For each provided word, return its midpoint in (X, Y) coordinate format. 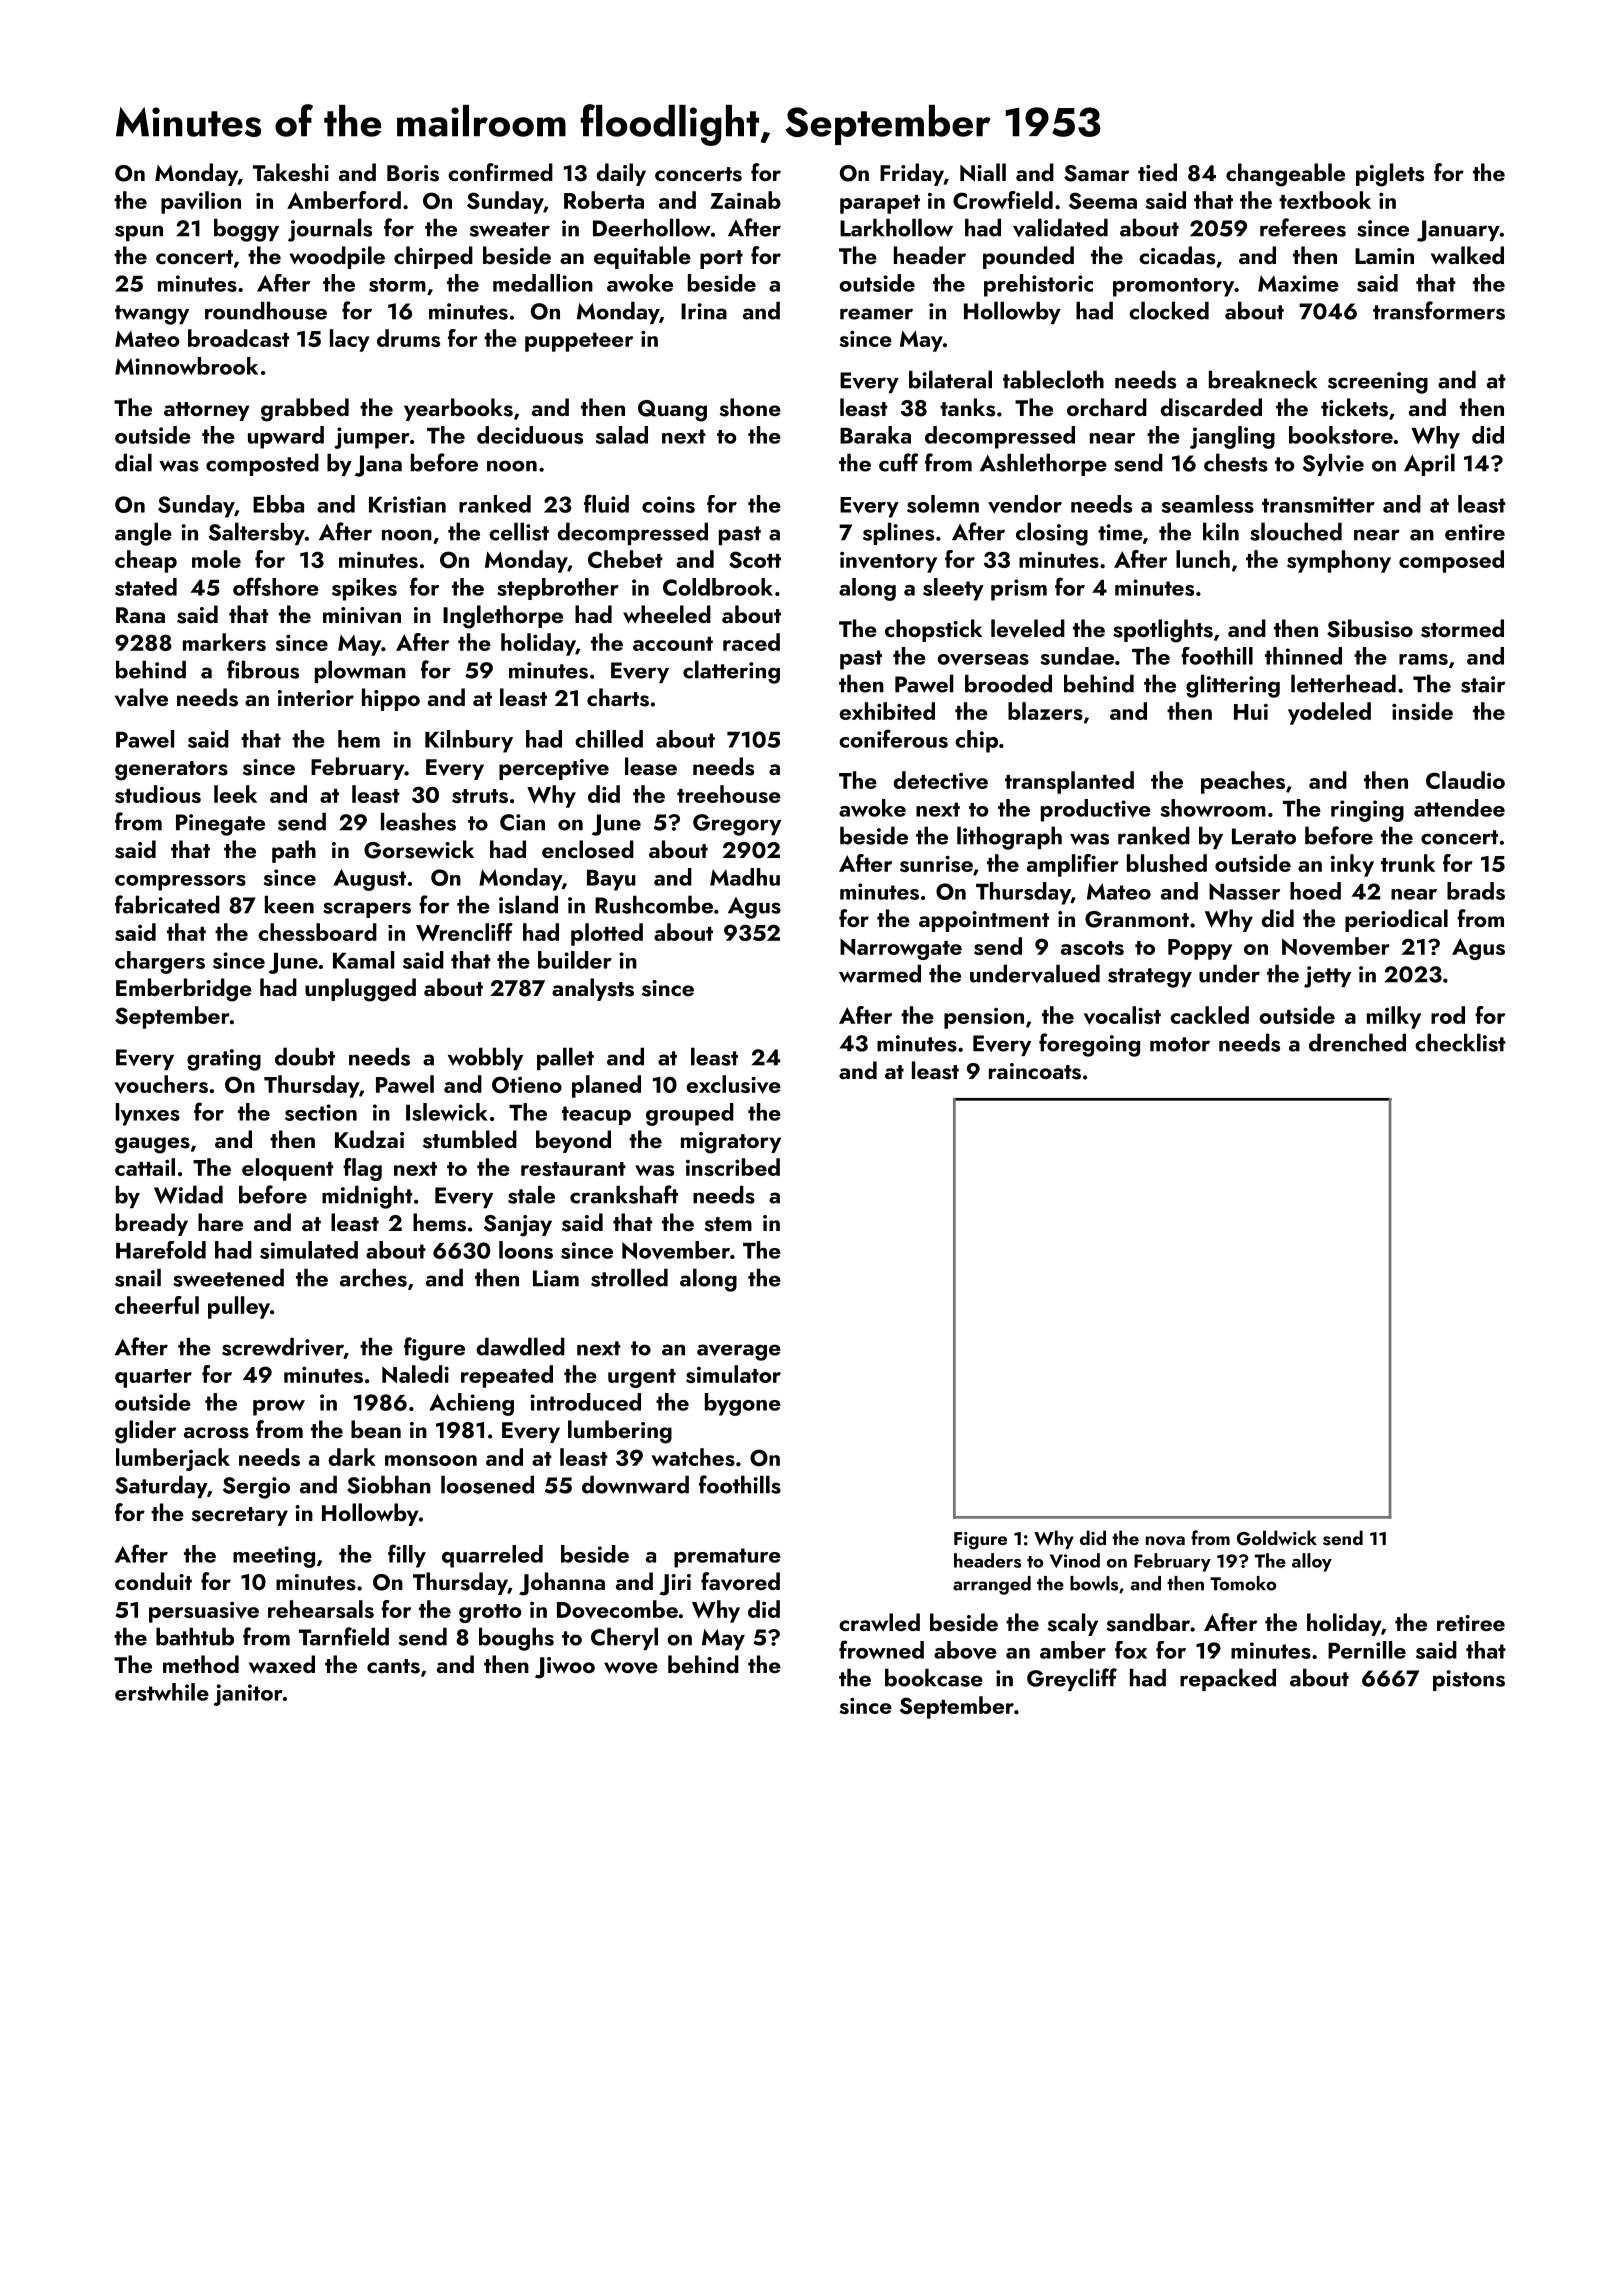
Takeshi (291, 172)
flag (362, 1169)
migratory (731, 1143)
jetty (1327, 977)
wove (631, 1668)
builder (575, 960)
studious (158, 794)
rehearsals (321, 1609)
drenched (1357, 1042)
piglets (1390, 175)
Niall (983, 172)
